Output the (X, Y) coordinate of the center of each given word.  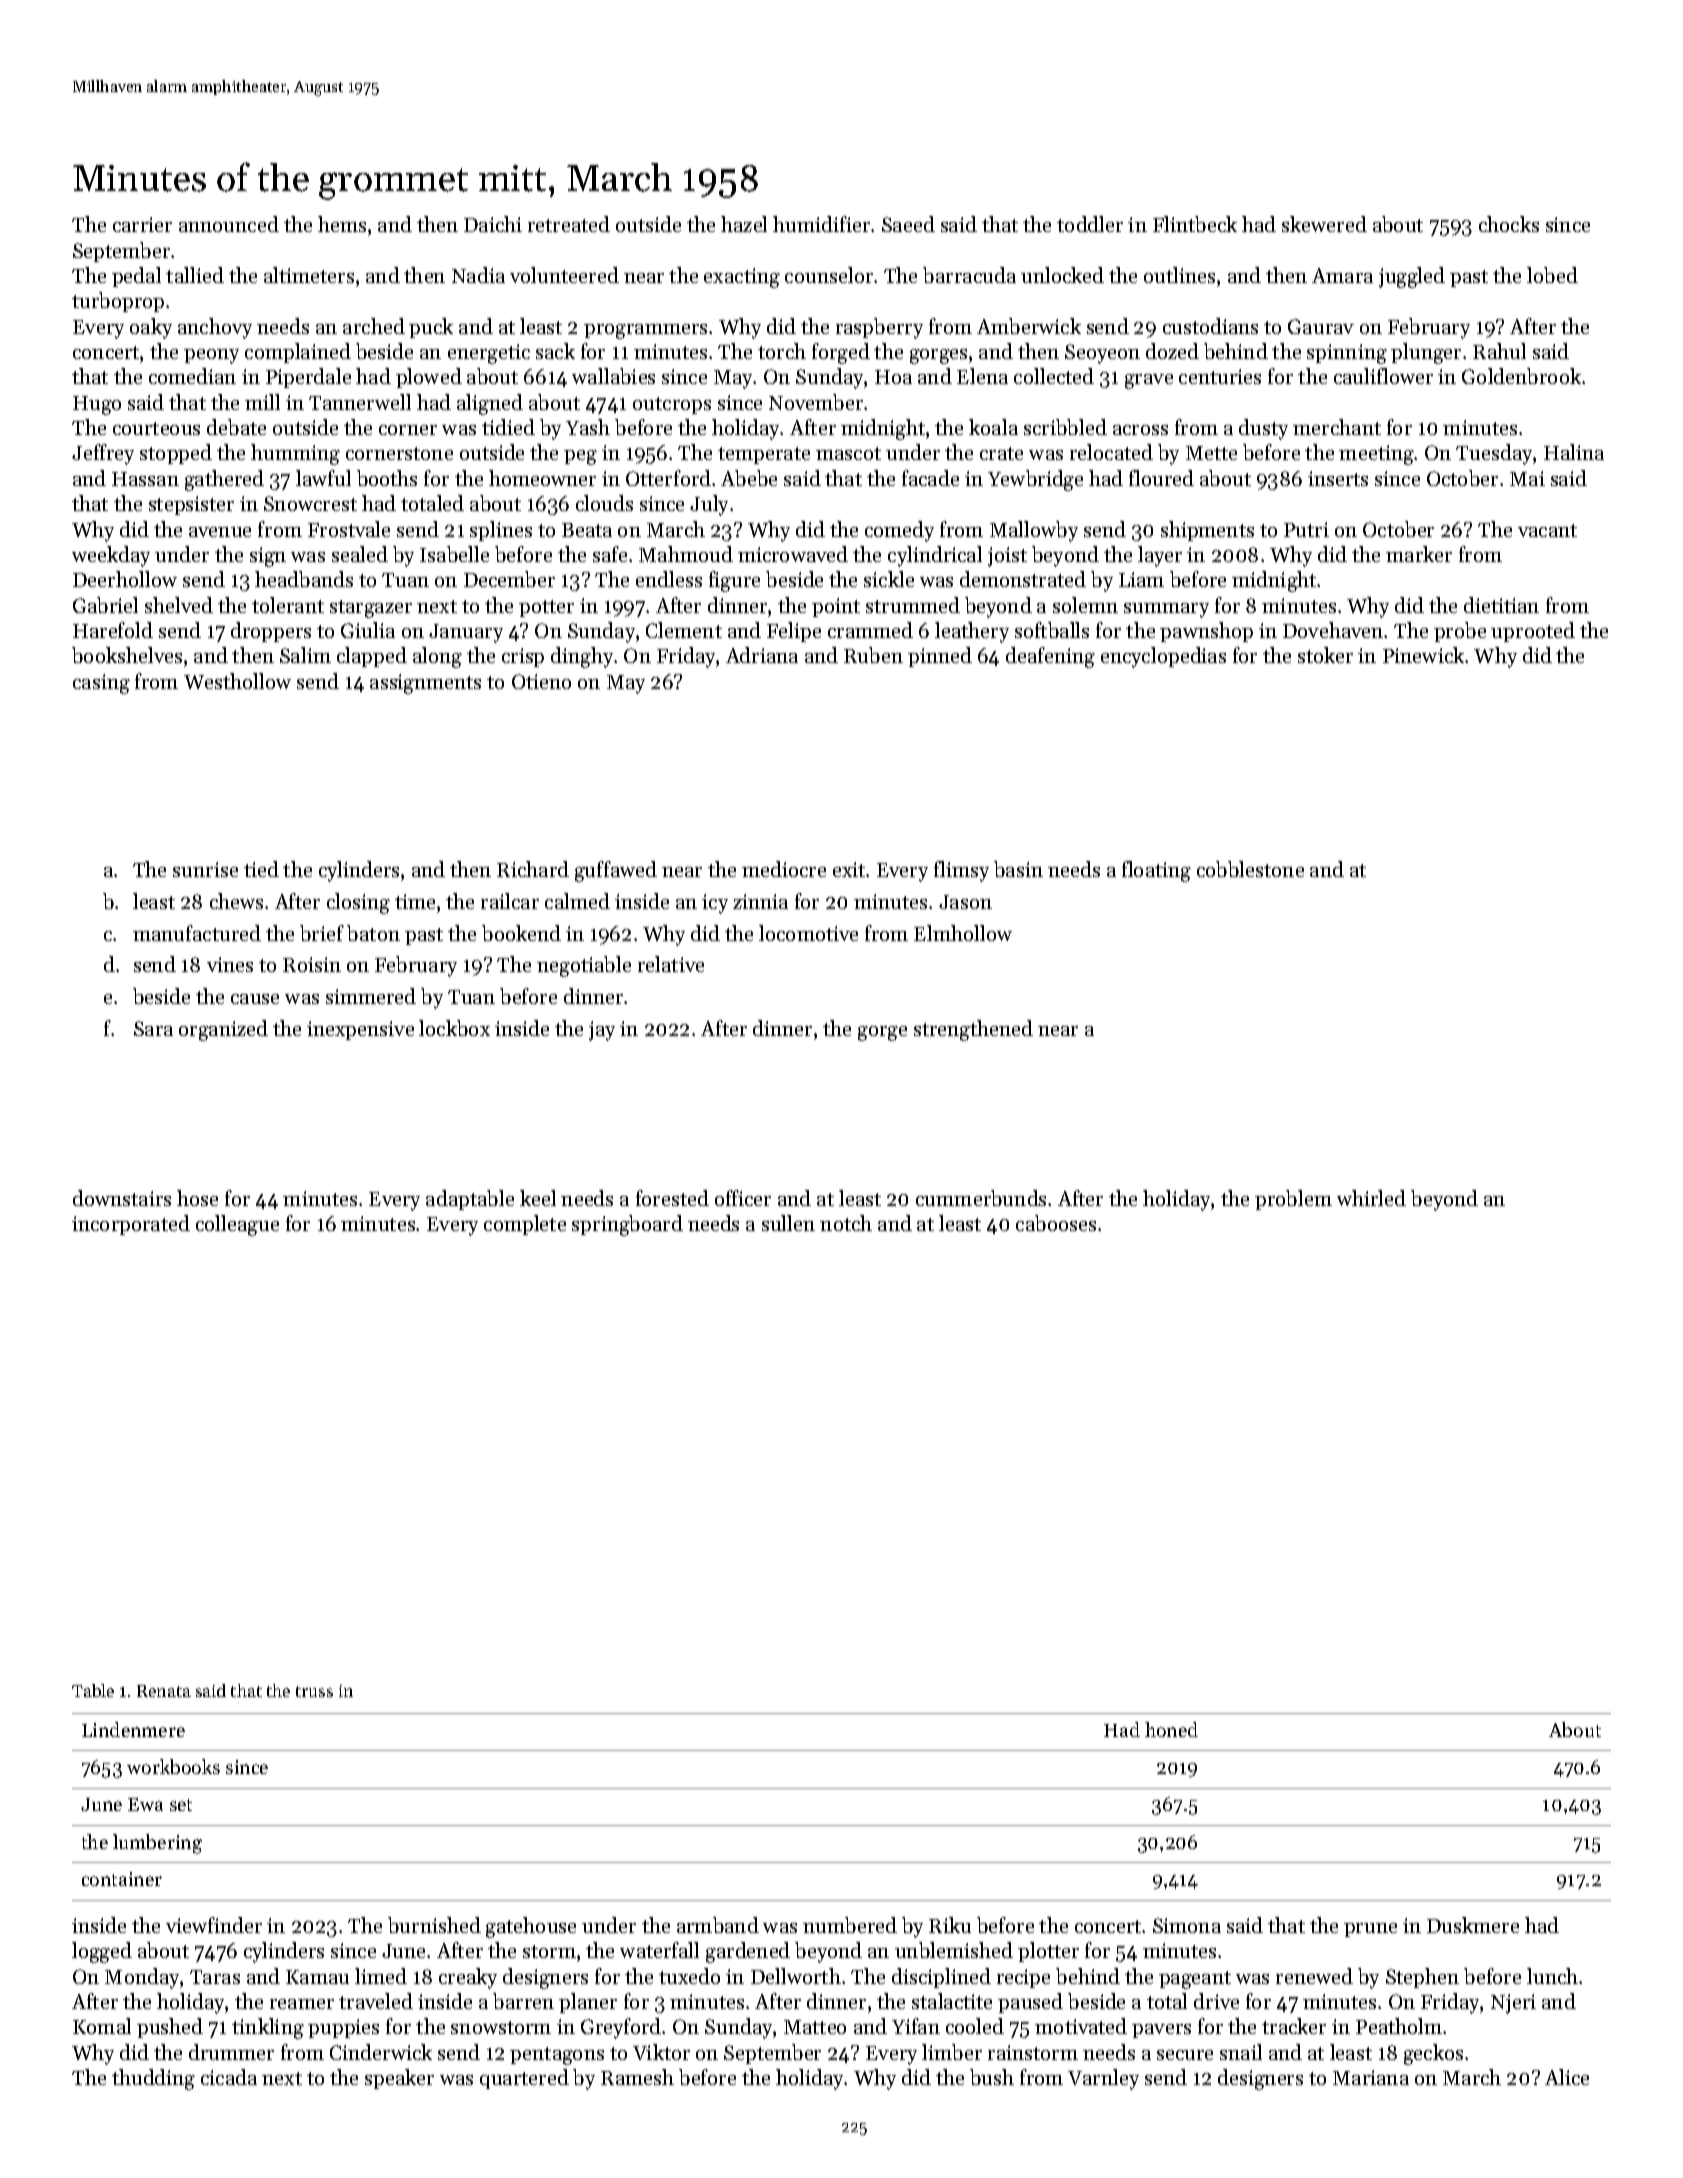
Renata (164, 1691)
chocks (1509, 224)
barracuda (969, 275)
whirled (1371, 1198)
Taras (215, 1977)
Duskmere (1473, 1925)
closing (358, 903)
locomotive (808, 933)
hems (342, 224)
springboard (627, 1225)
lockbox (454, 1028)
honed (1171, 1729)
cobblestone (1250, 869)
